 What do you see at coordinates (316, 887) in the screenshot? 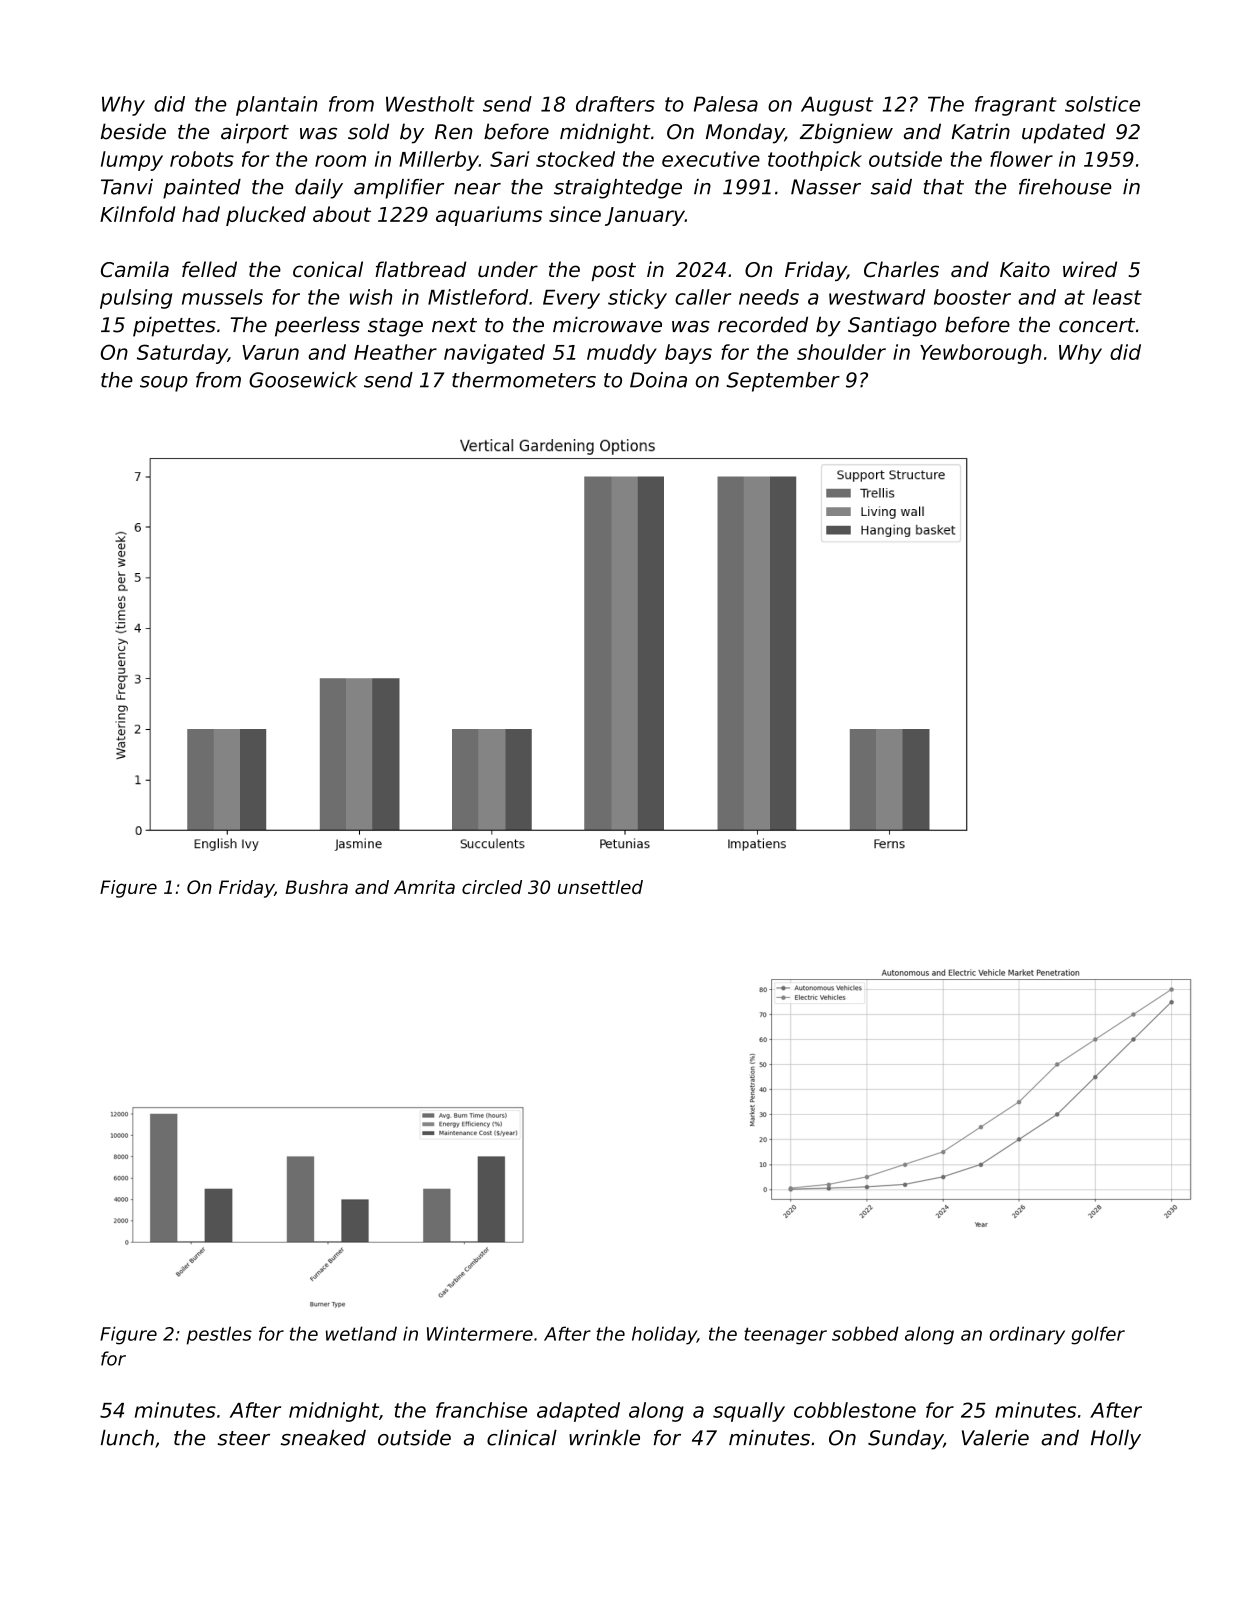
I see `Bushra` at bounding box center [316, 887].
